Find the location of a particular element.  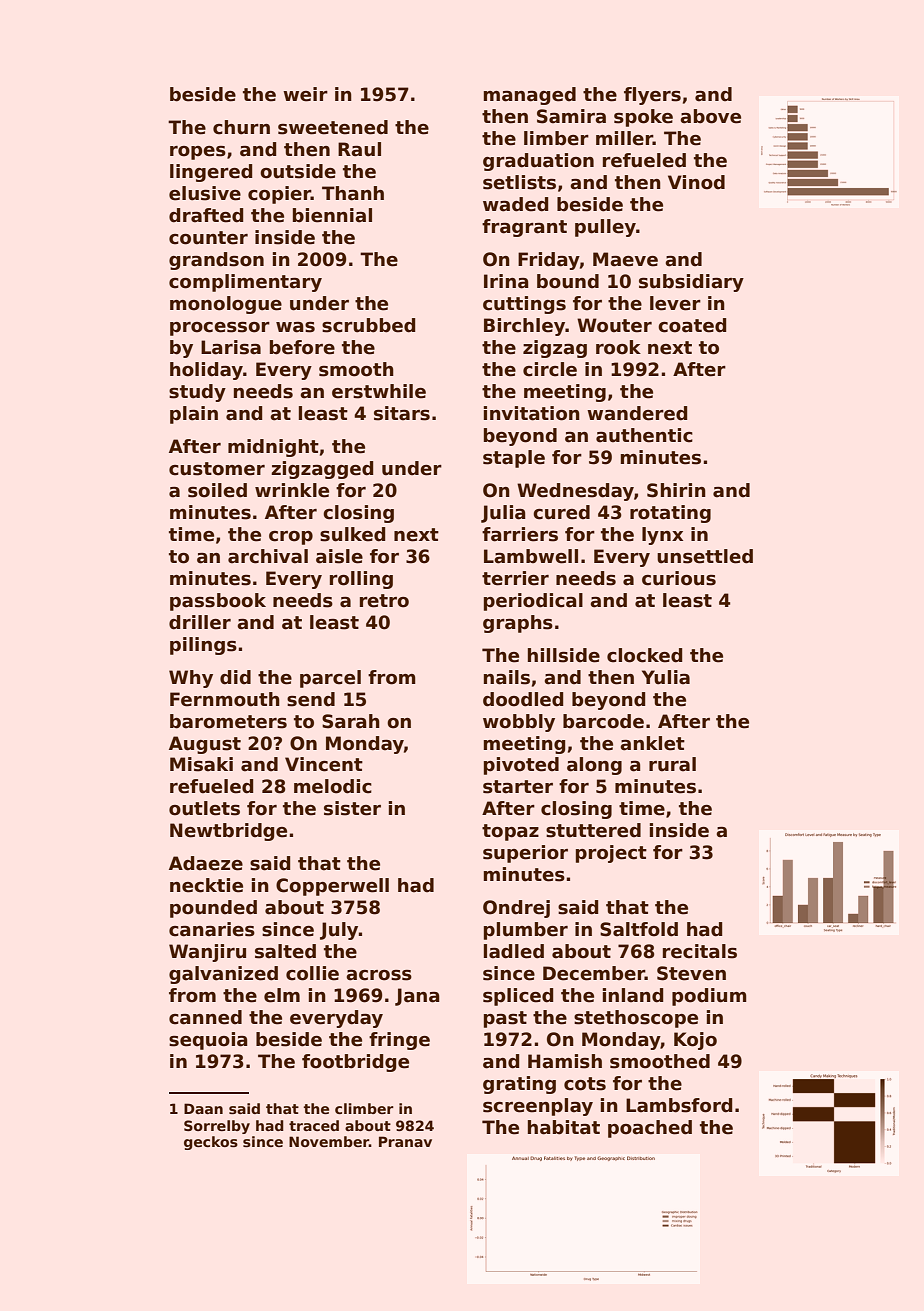

Sarah is located at coordinates (351, 721).
